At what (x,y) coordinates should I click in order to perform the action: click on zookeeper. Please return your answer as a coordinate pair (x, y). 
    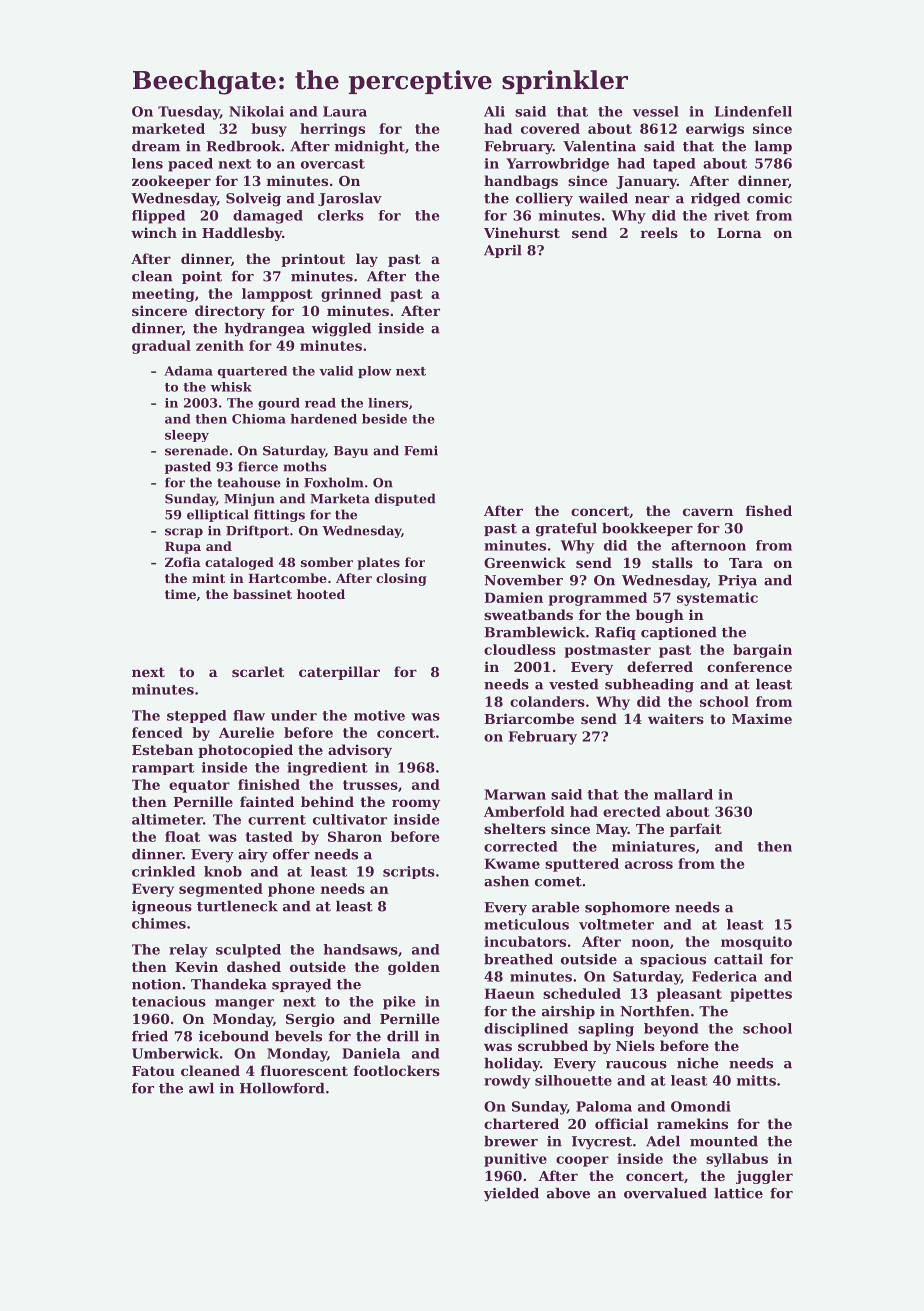
    Looking at the image, I should click on (171, 182).
